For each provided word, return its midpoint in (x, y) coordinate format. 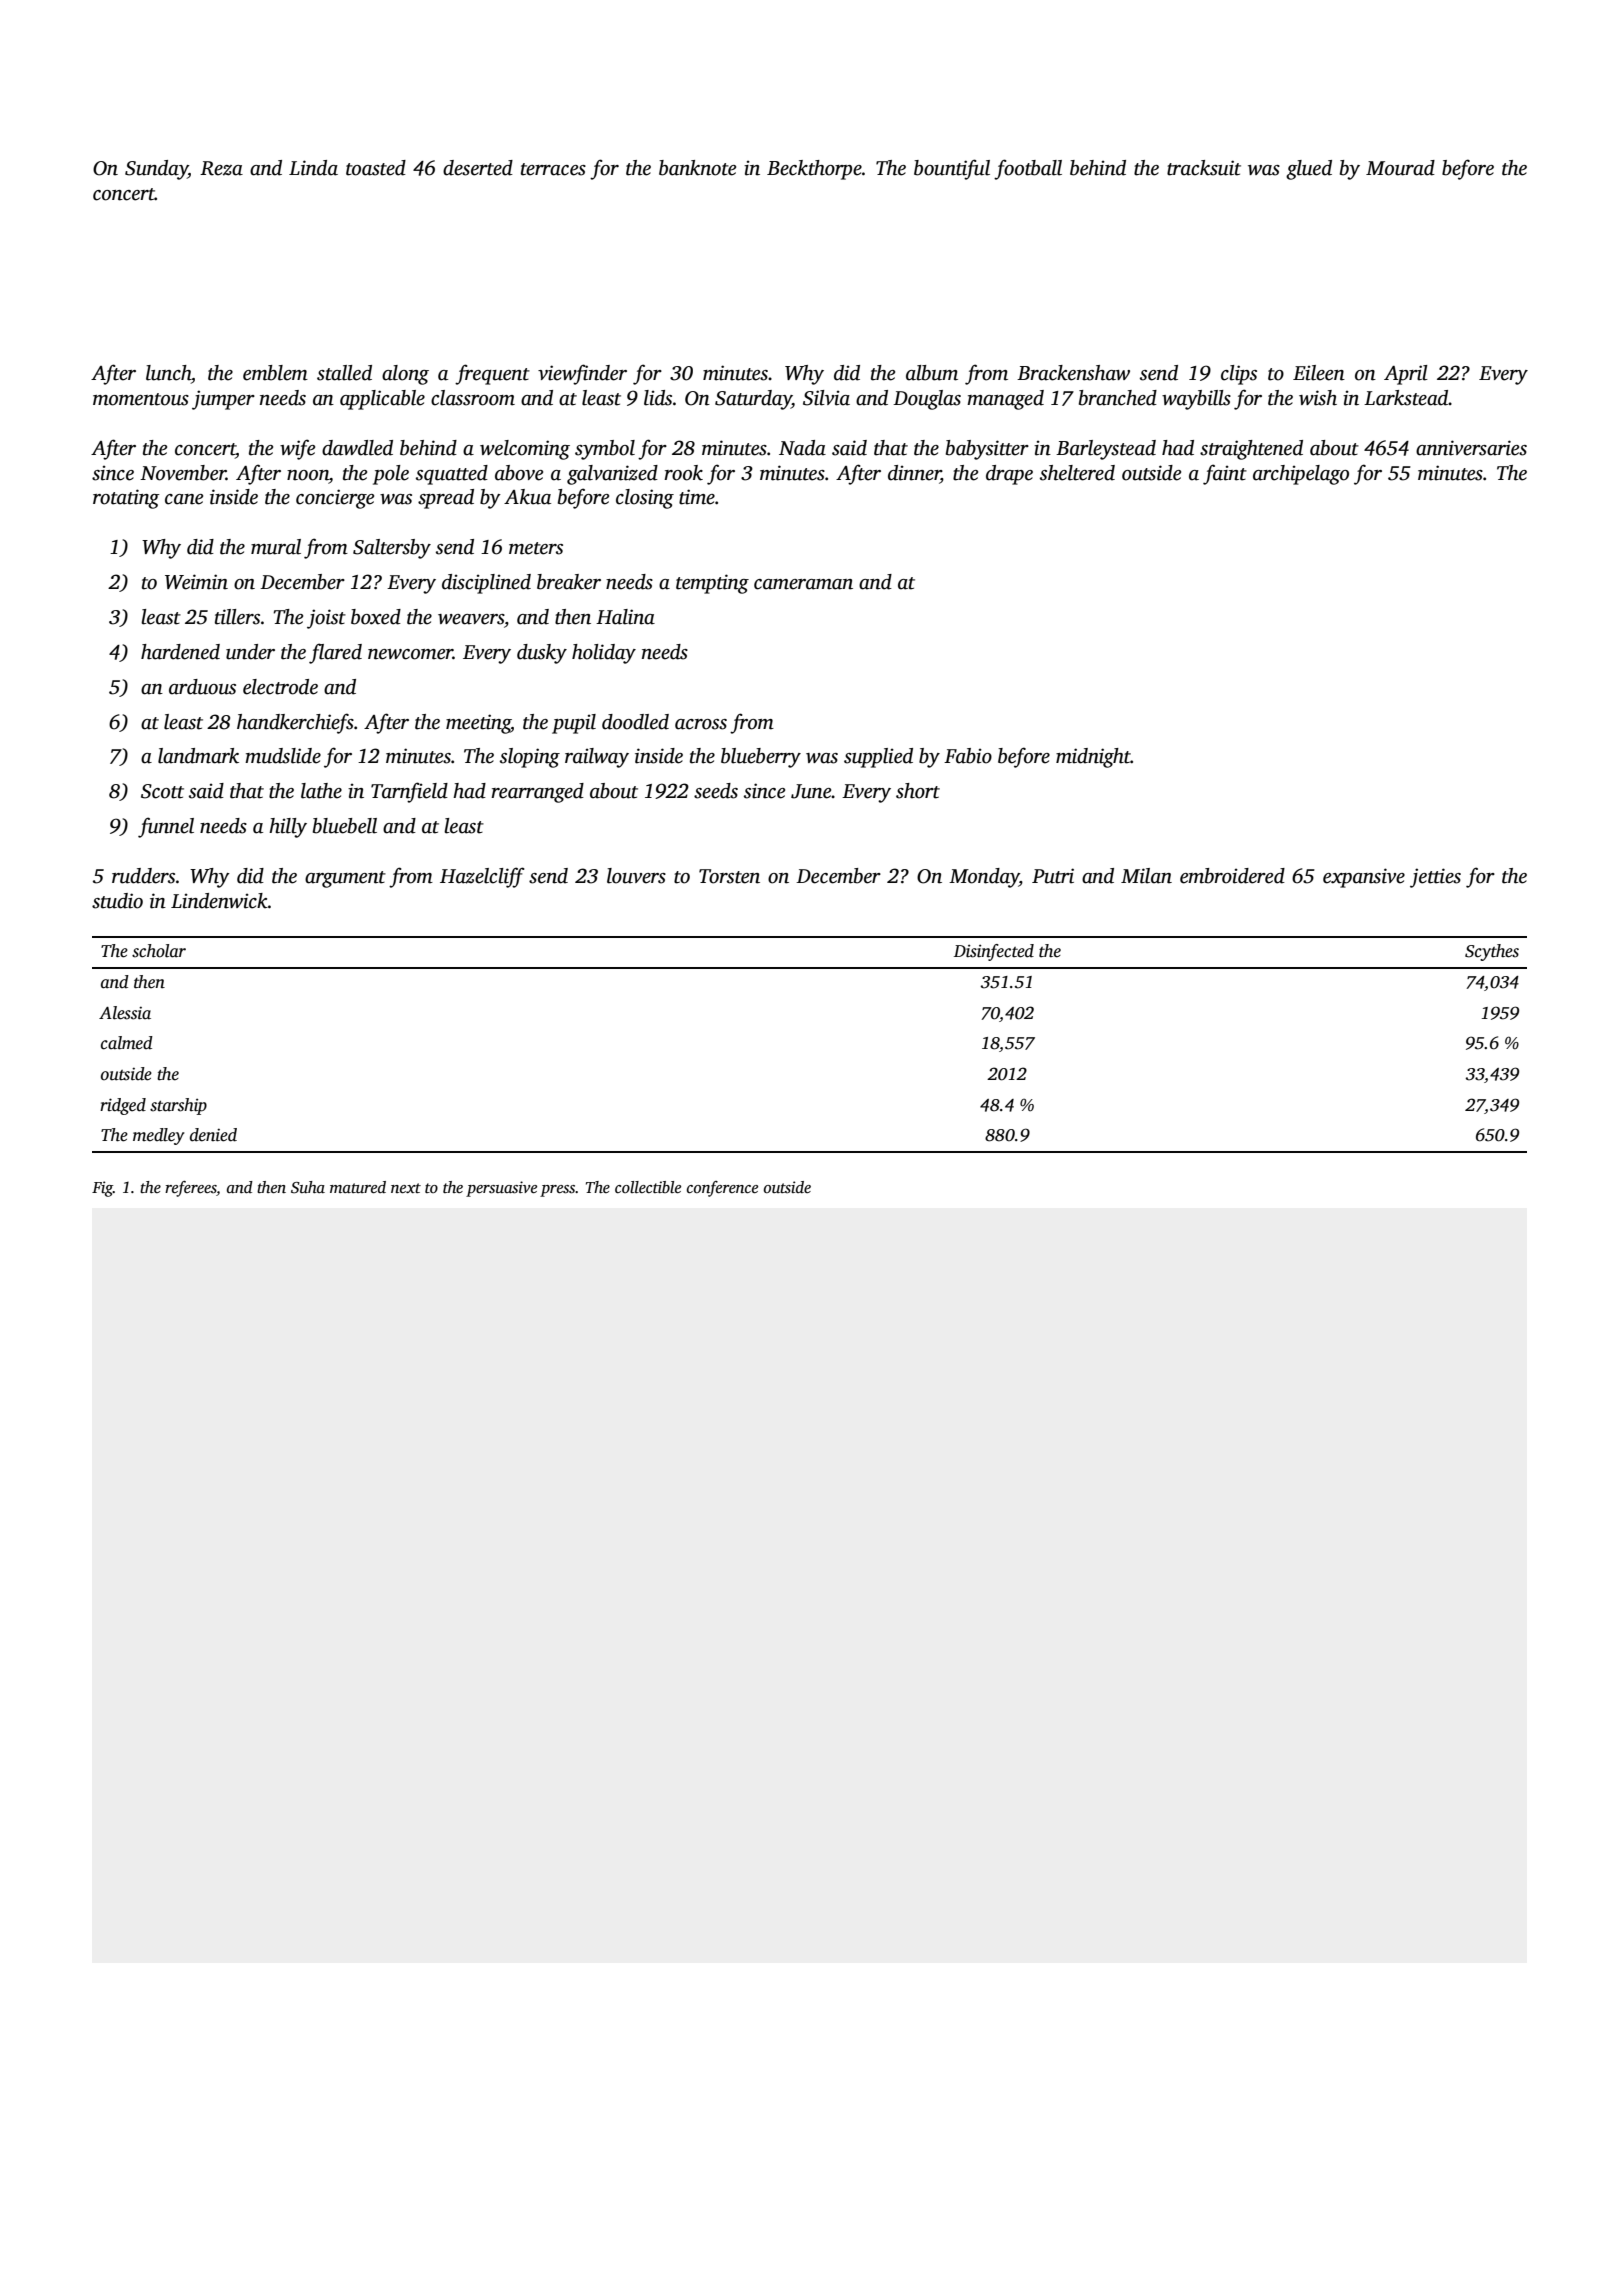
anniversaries (1471, 448)
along (405, 375)
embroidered (1232, 876)
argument (345, 879)
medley (158, 1136)
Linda (313, 168)
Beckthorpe (814, 170)
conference (722, 1189)
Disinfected (994, 952)
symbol (605, 450)
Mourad (1400, 168)
